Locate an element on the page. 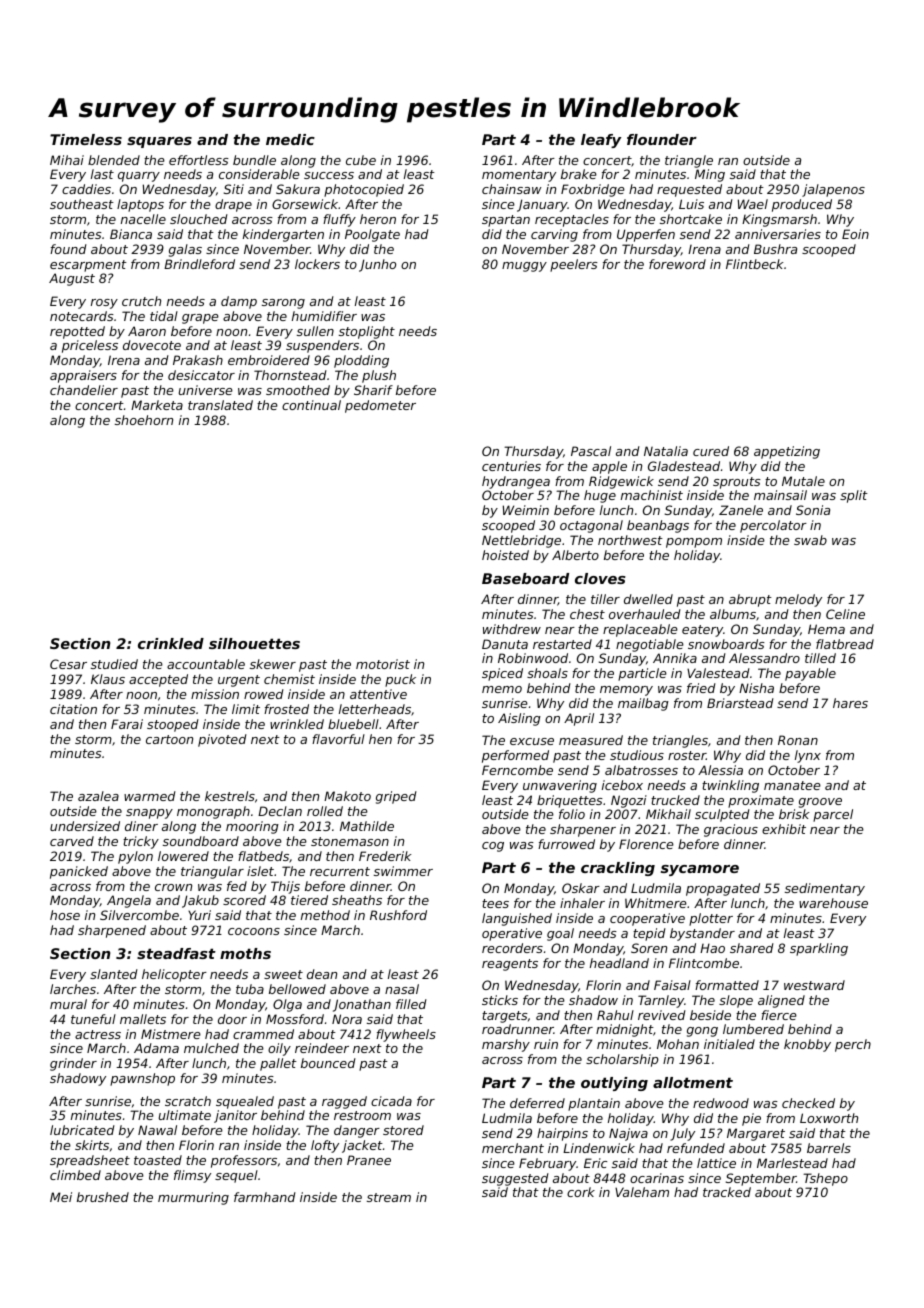 This page has width=924, height=1308. cube is located at coordinates (361, 160).
